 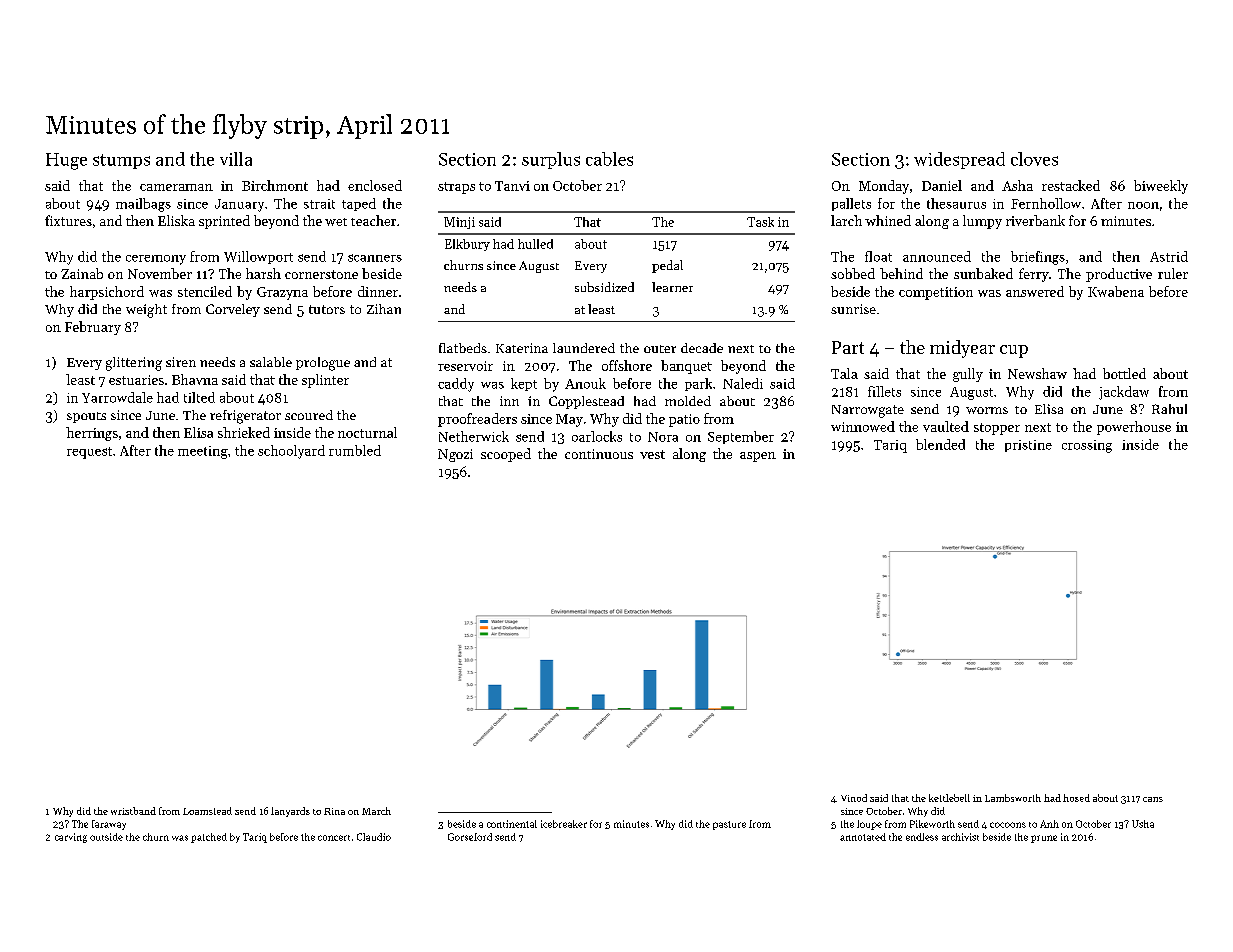 I want to click on patched, so click(x=209, y=838).
